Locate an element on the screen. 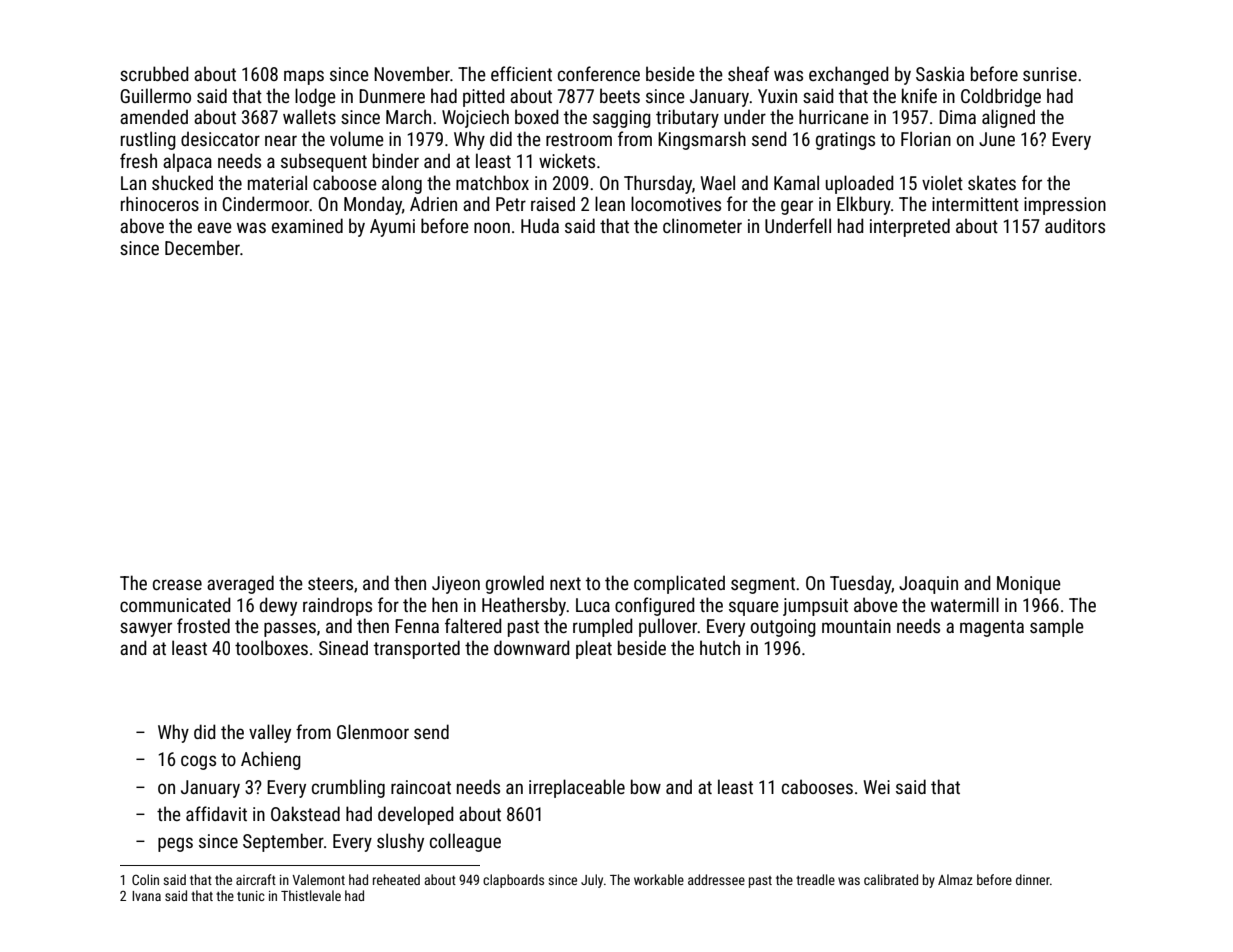  tunic is located at coordinates (251, 896).
